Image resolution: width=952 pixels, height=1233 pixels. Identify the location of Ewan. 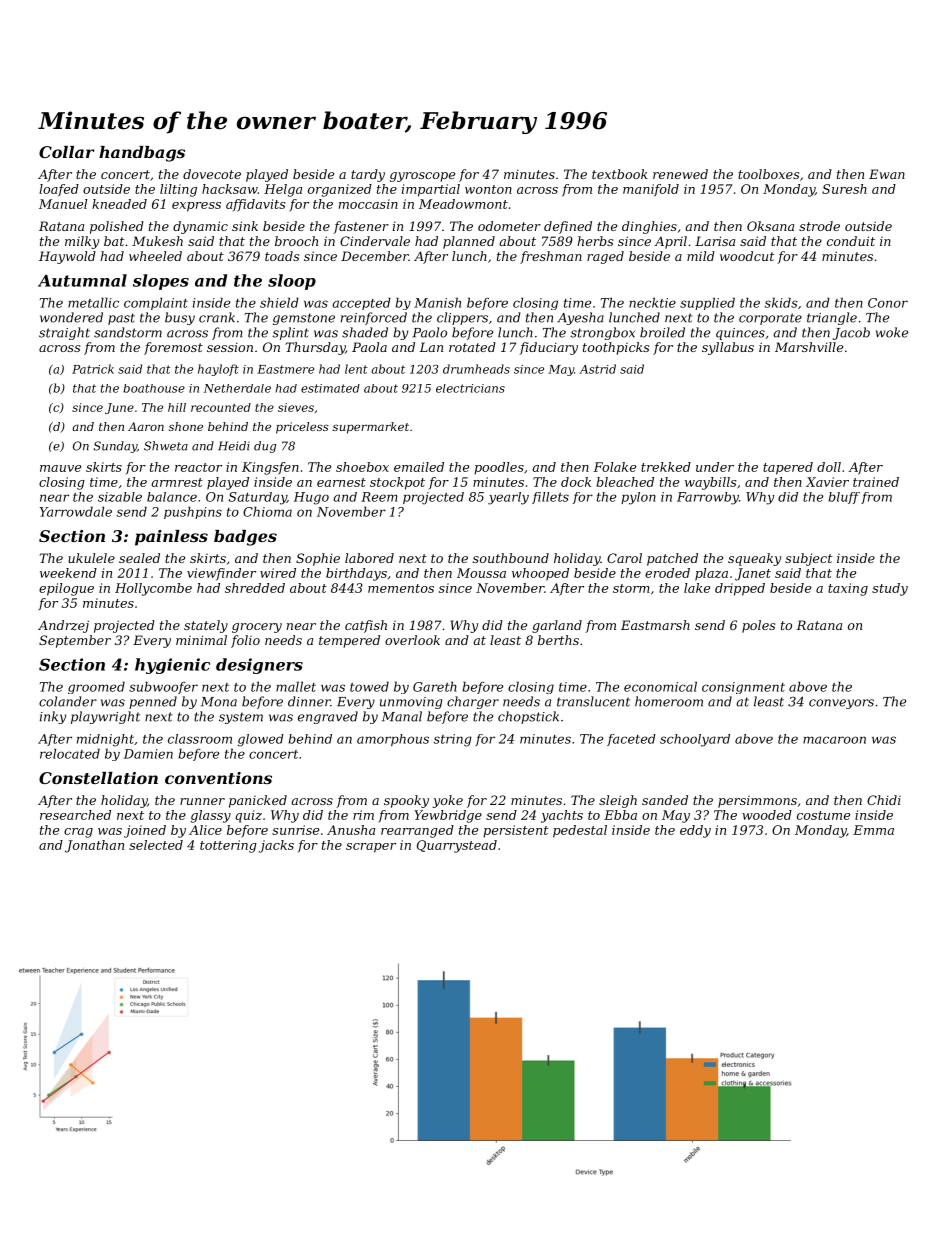
(887, 174).
